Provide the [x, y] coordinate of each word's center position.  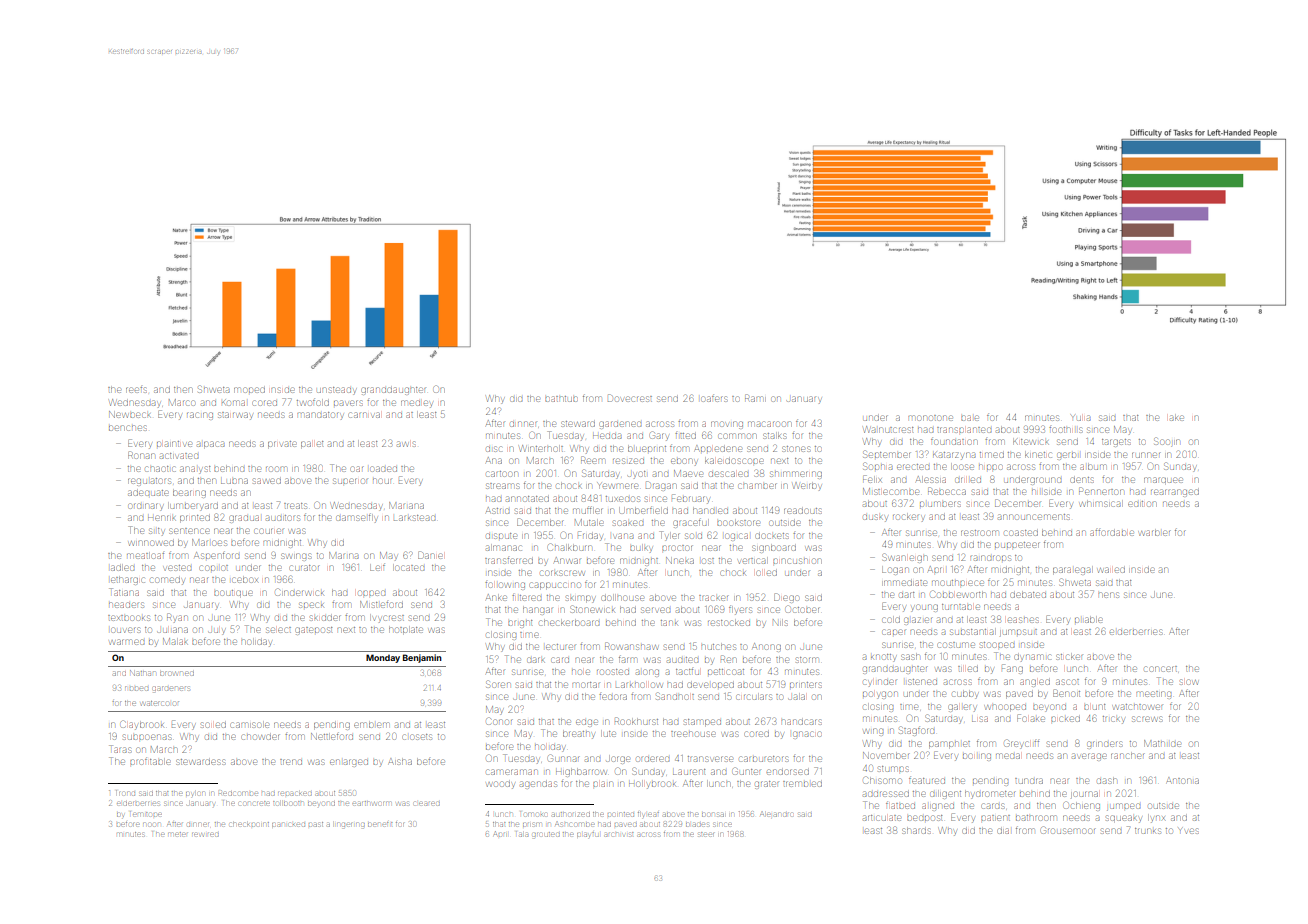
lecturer [560, 647]
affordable [1112, 533]
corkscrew [562, 573]
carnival [364, 415]
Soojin [1166, 442]
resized [628, 461]
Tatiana [124, 592]
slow [1189, 682]
